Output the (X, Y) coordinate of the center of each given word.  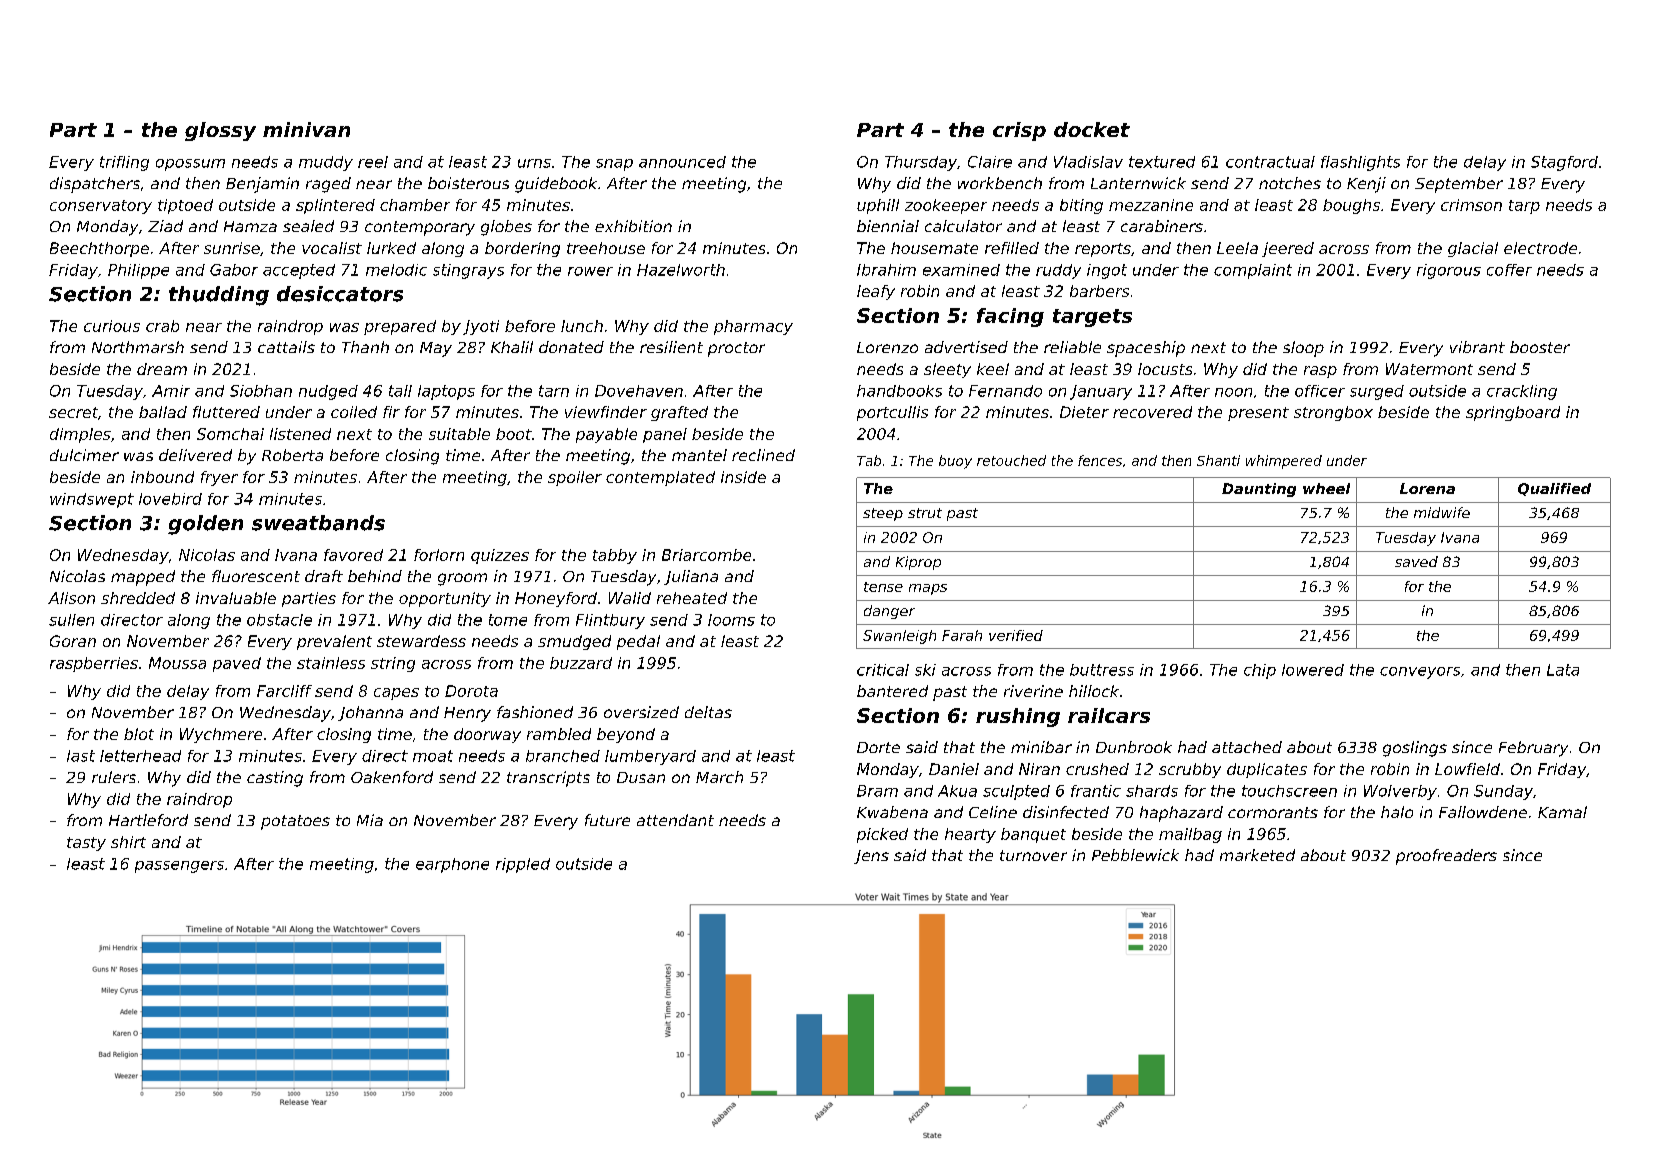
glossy (220, 131)
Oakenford (392, 777)
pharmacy (753, 327)
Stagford (1564, 163)
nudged (328, 392)
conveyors (1420, 673)
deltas (708, 712)
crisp (1019, 131)
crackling (1522, 392)
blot (139, 734)
